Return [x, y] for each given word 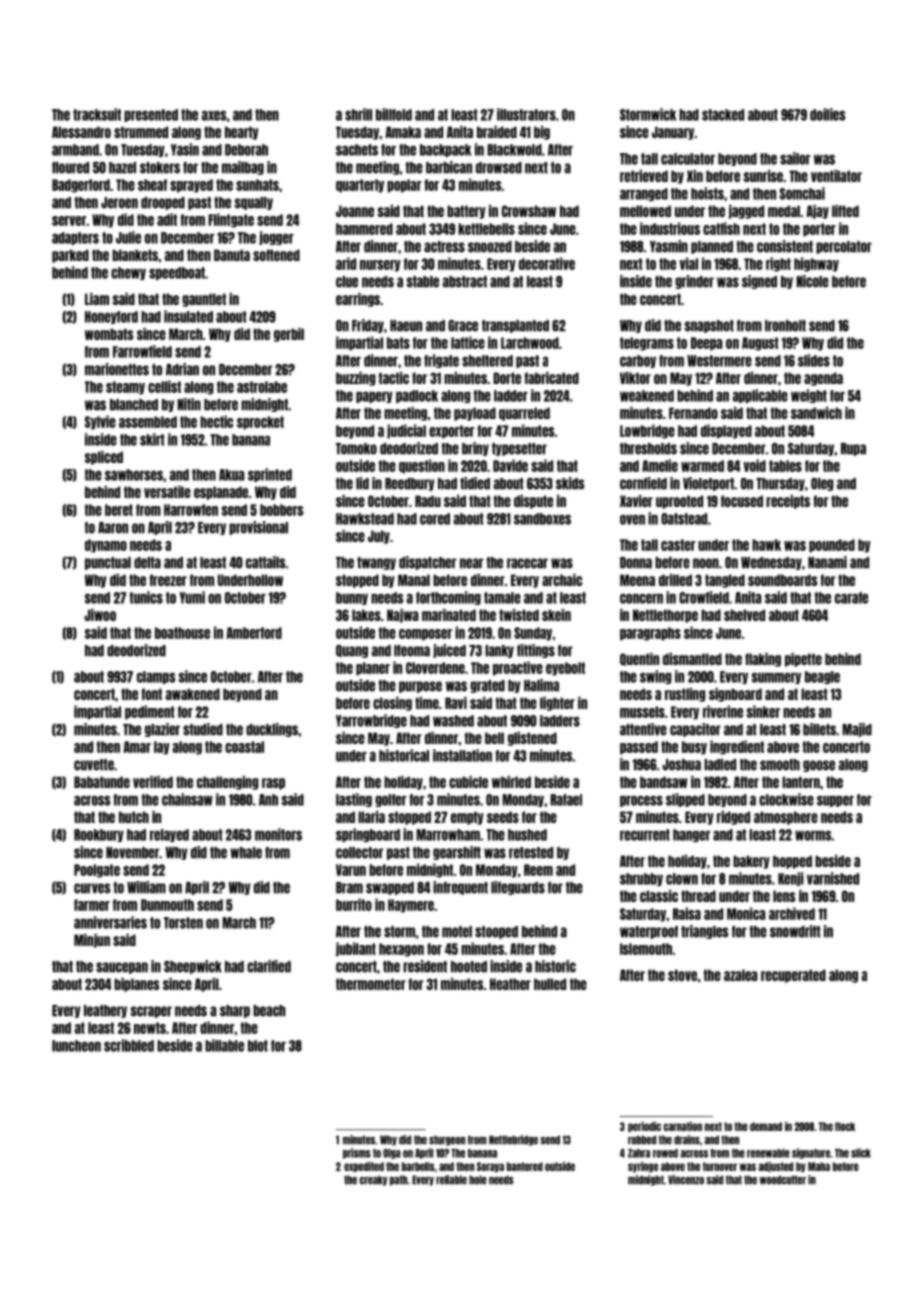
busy [694, 748]
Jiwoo [100, 615]
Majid [857, 730]
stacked [723, 115]
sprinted [270, 475]
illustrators [526, 114]
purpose [420, 687]
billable [224, 1045]
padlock [417, 396]
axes [214, 116]
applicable [760, 396]
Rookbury [99, 835]
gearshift [457, 853]
